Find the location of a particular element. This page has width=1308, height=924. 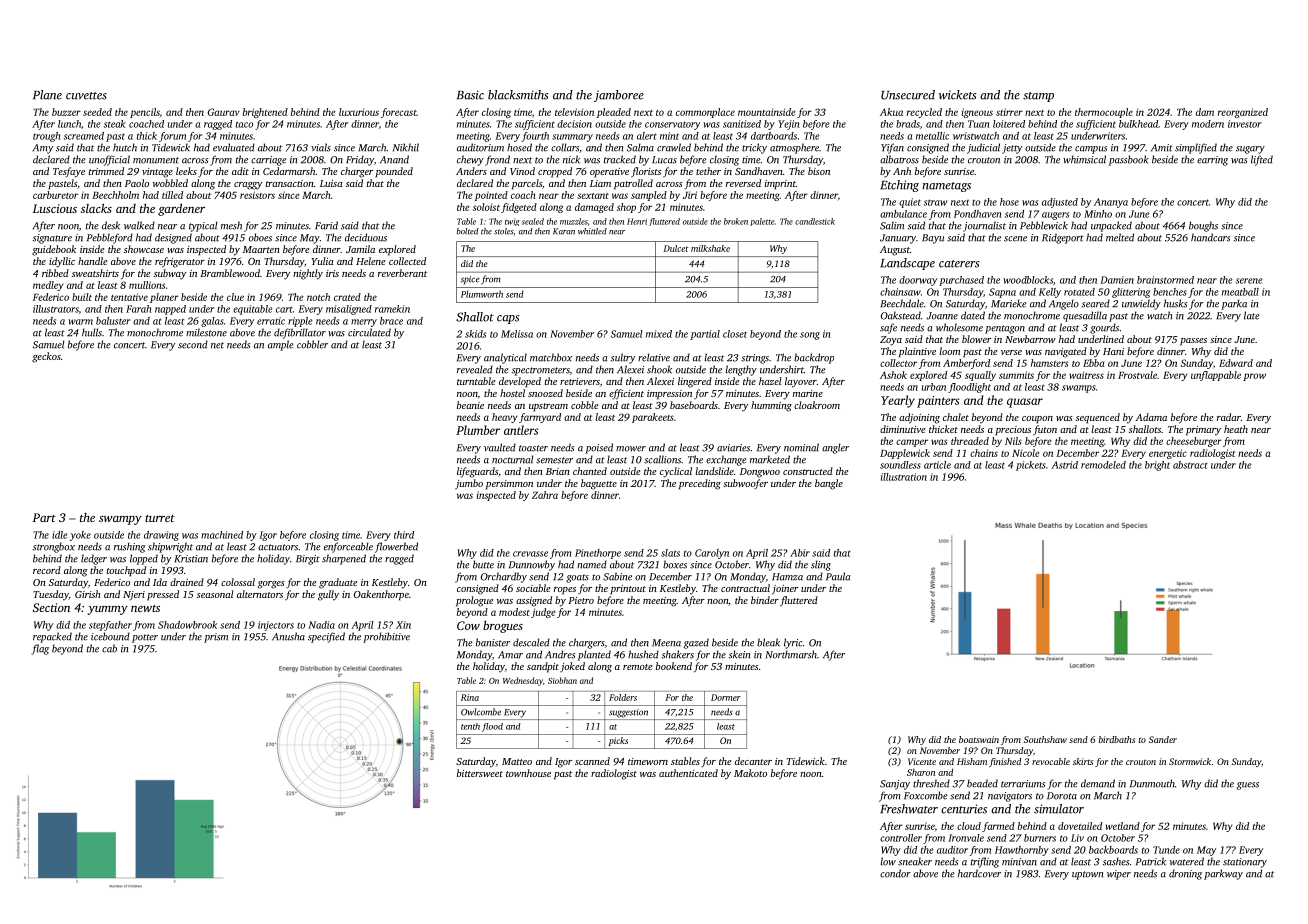

impression is located at coordinates (669, 395).
